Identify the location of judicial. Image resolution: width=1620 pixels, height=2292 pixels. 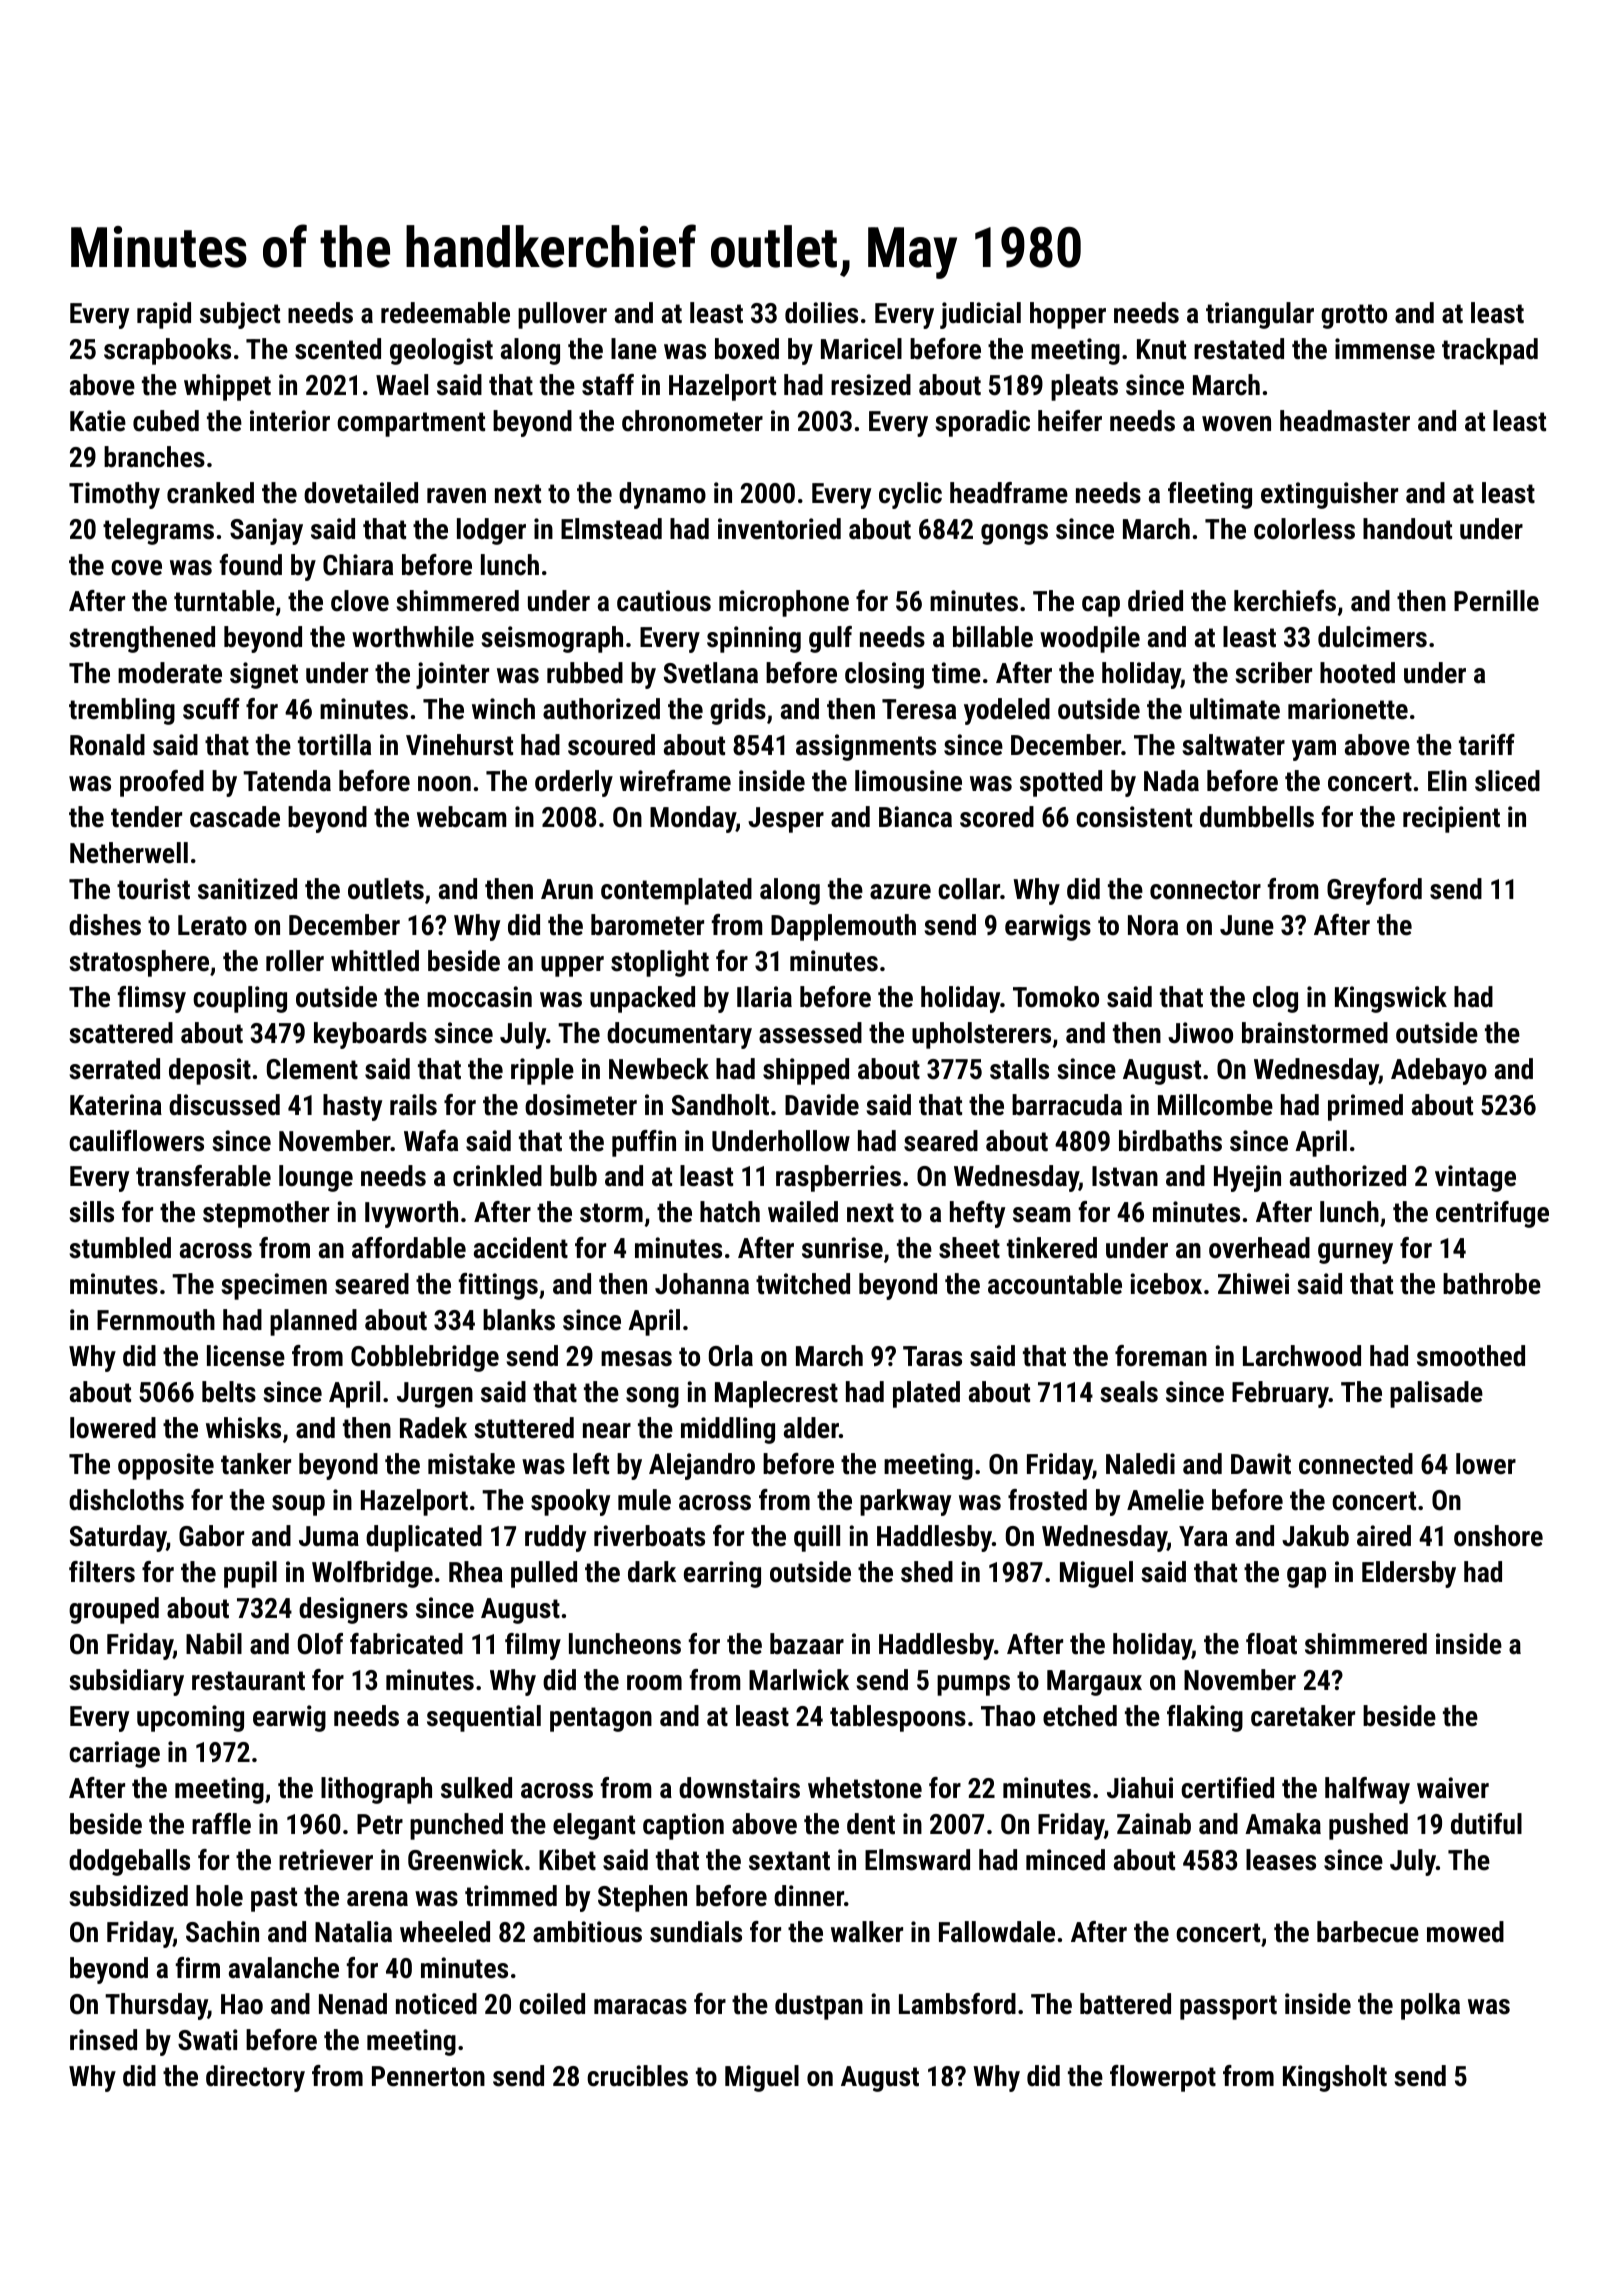
(980, 315).
